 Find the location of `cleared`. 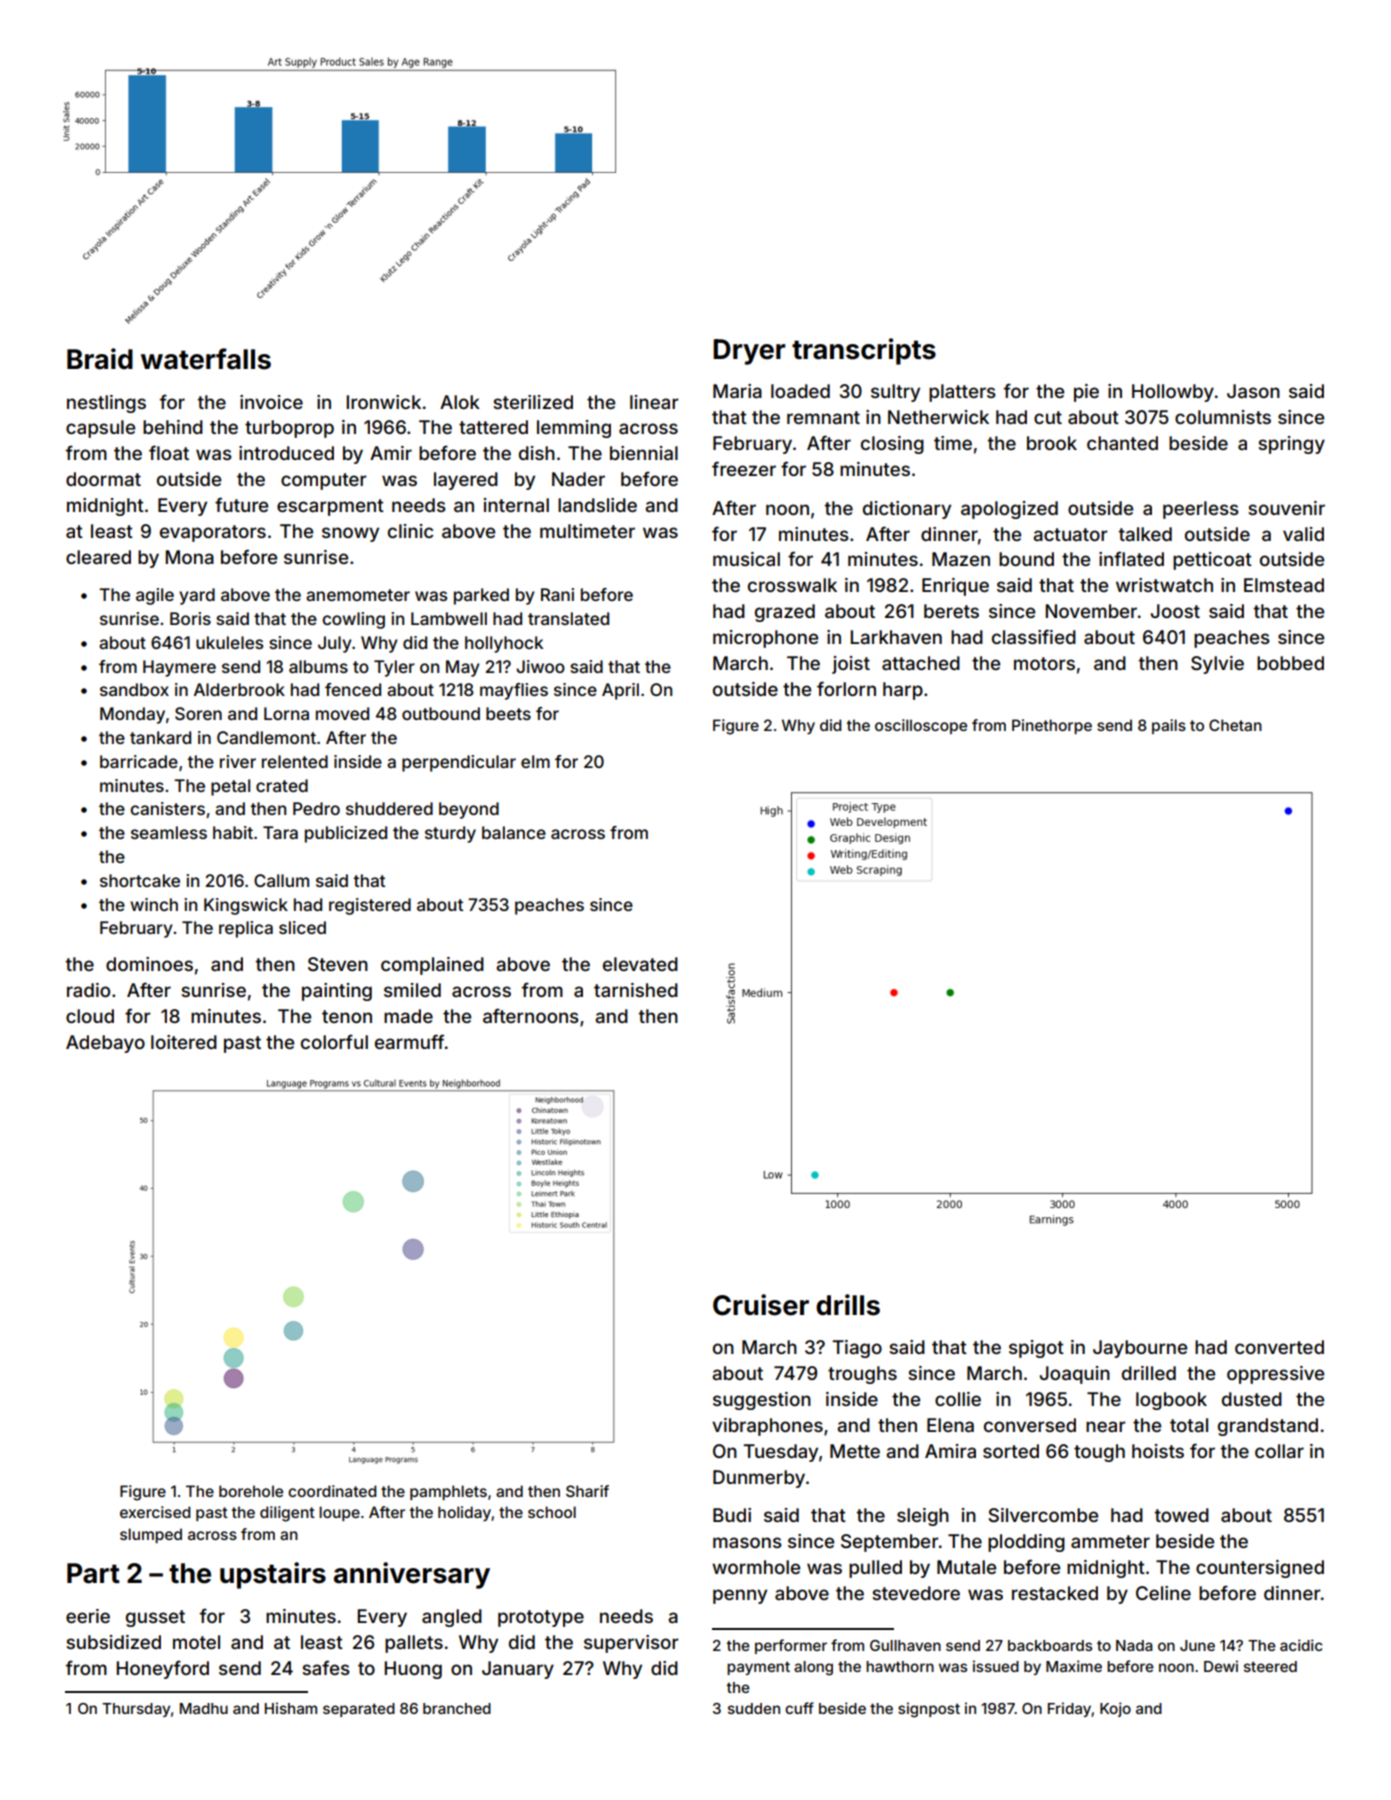

cleared is located at coordinates (98, 557).
